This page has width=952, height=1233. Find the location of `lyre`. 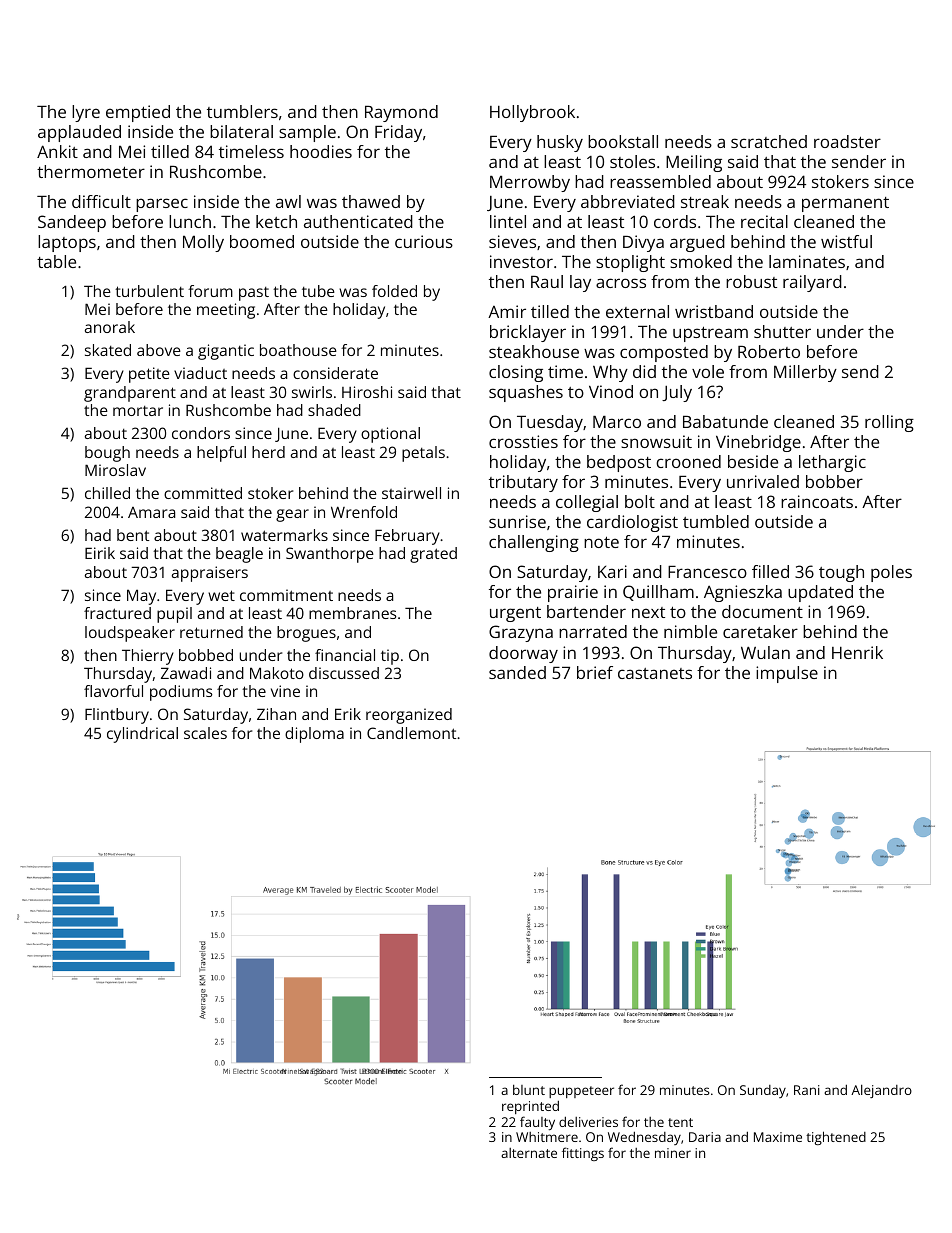

lyre is located at coordinates (86, 113).
